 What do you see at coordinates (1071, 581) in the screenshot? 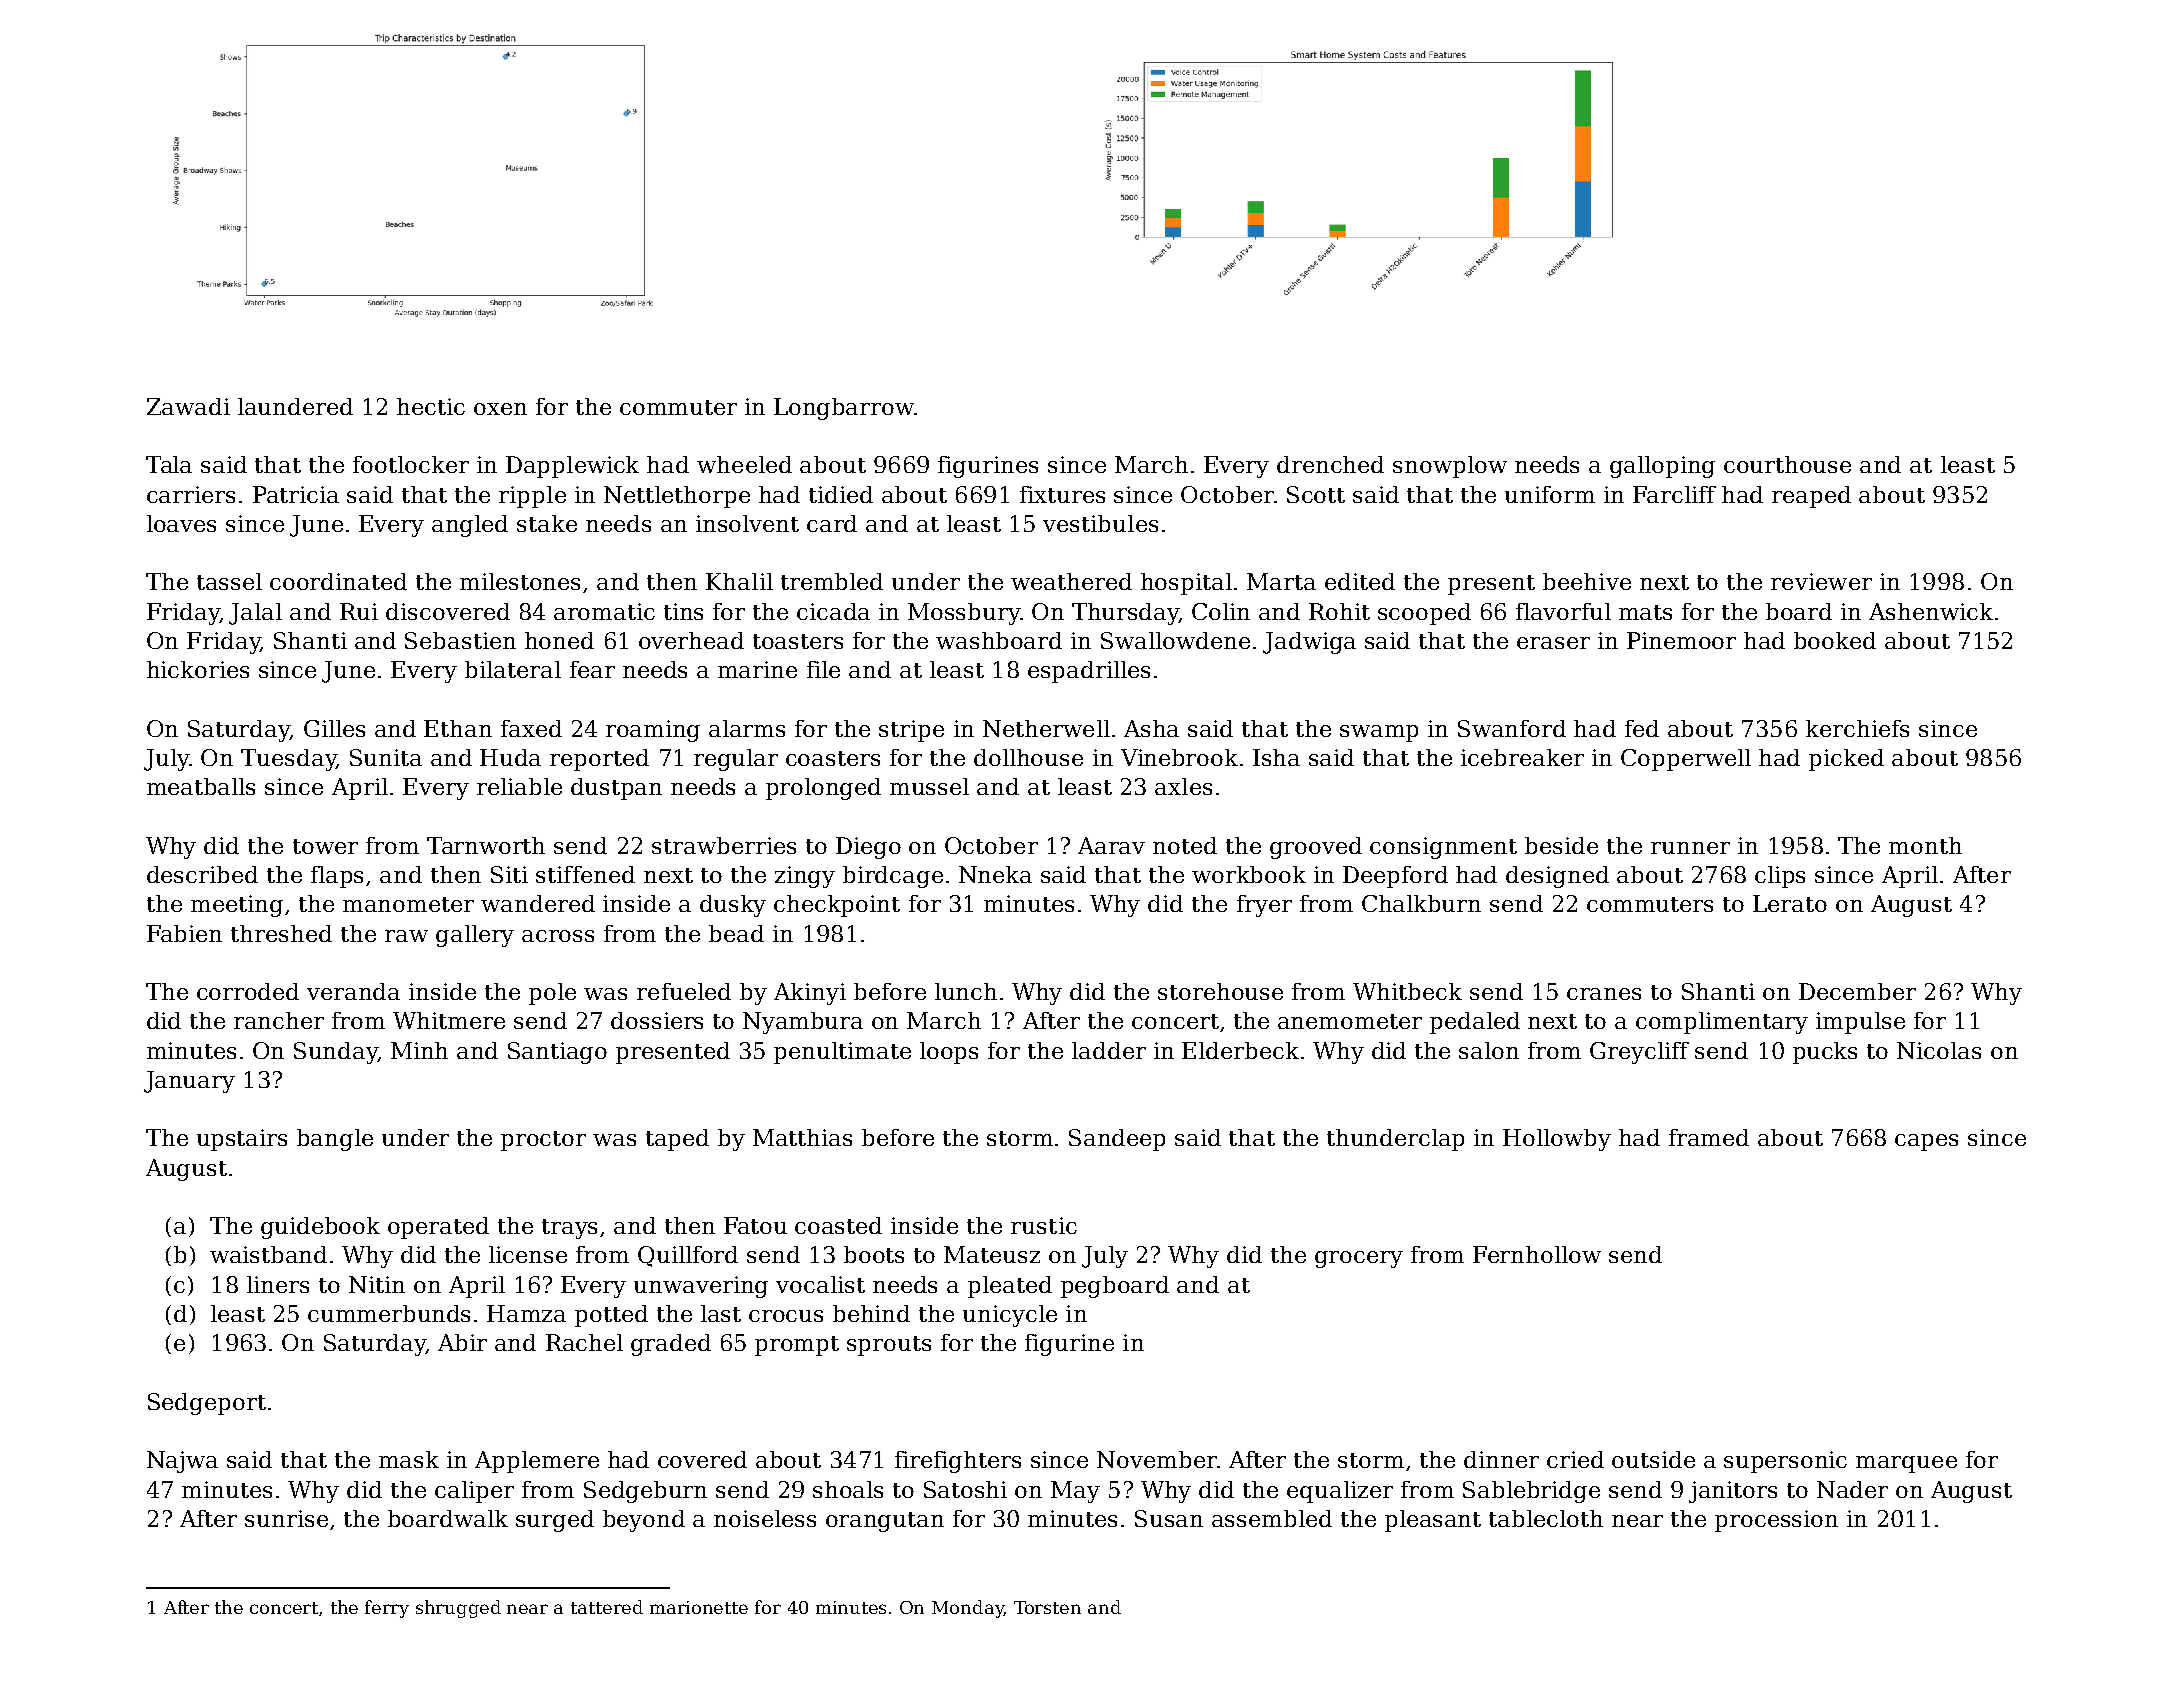
I see `weathered` at bounding box center [1071, 581].
